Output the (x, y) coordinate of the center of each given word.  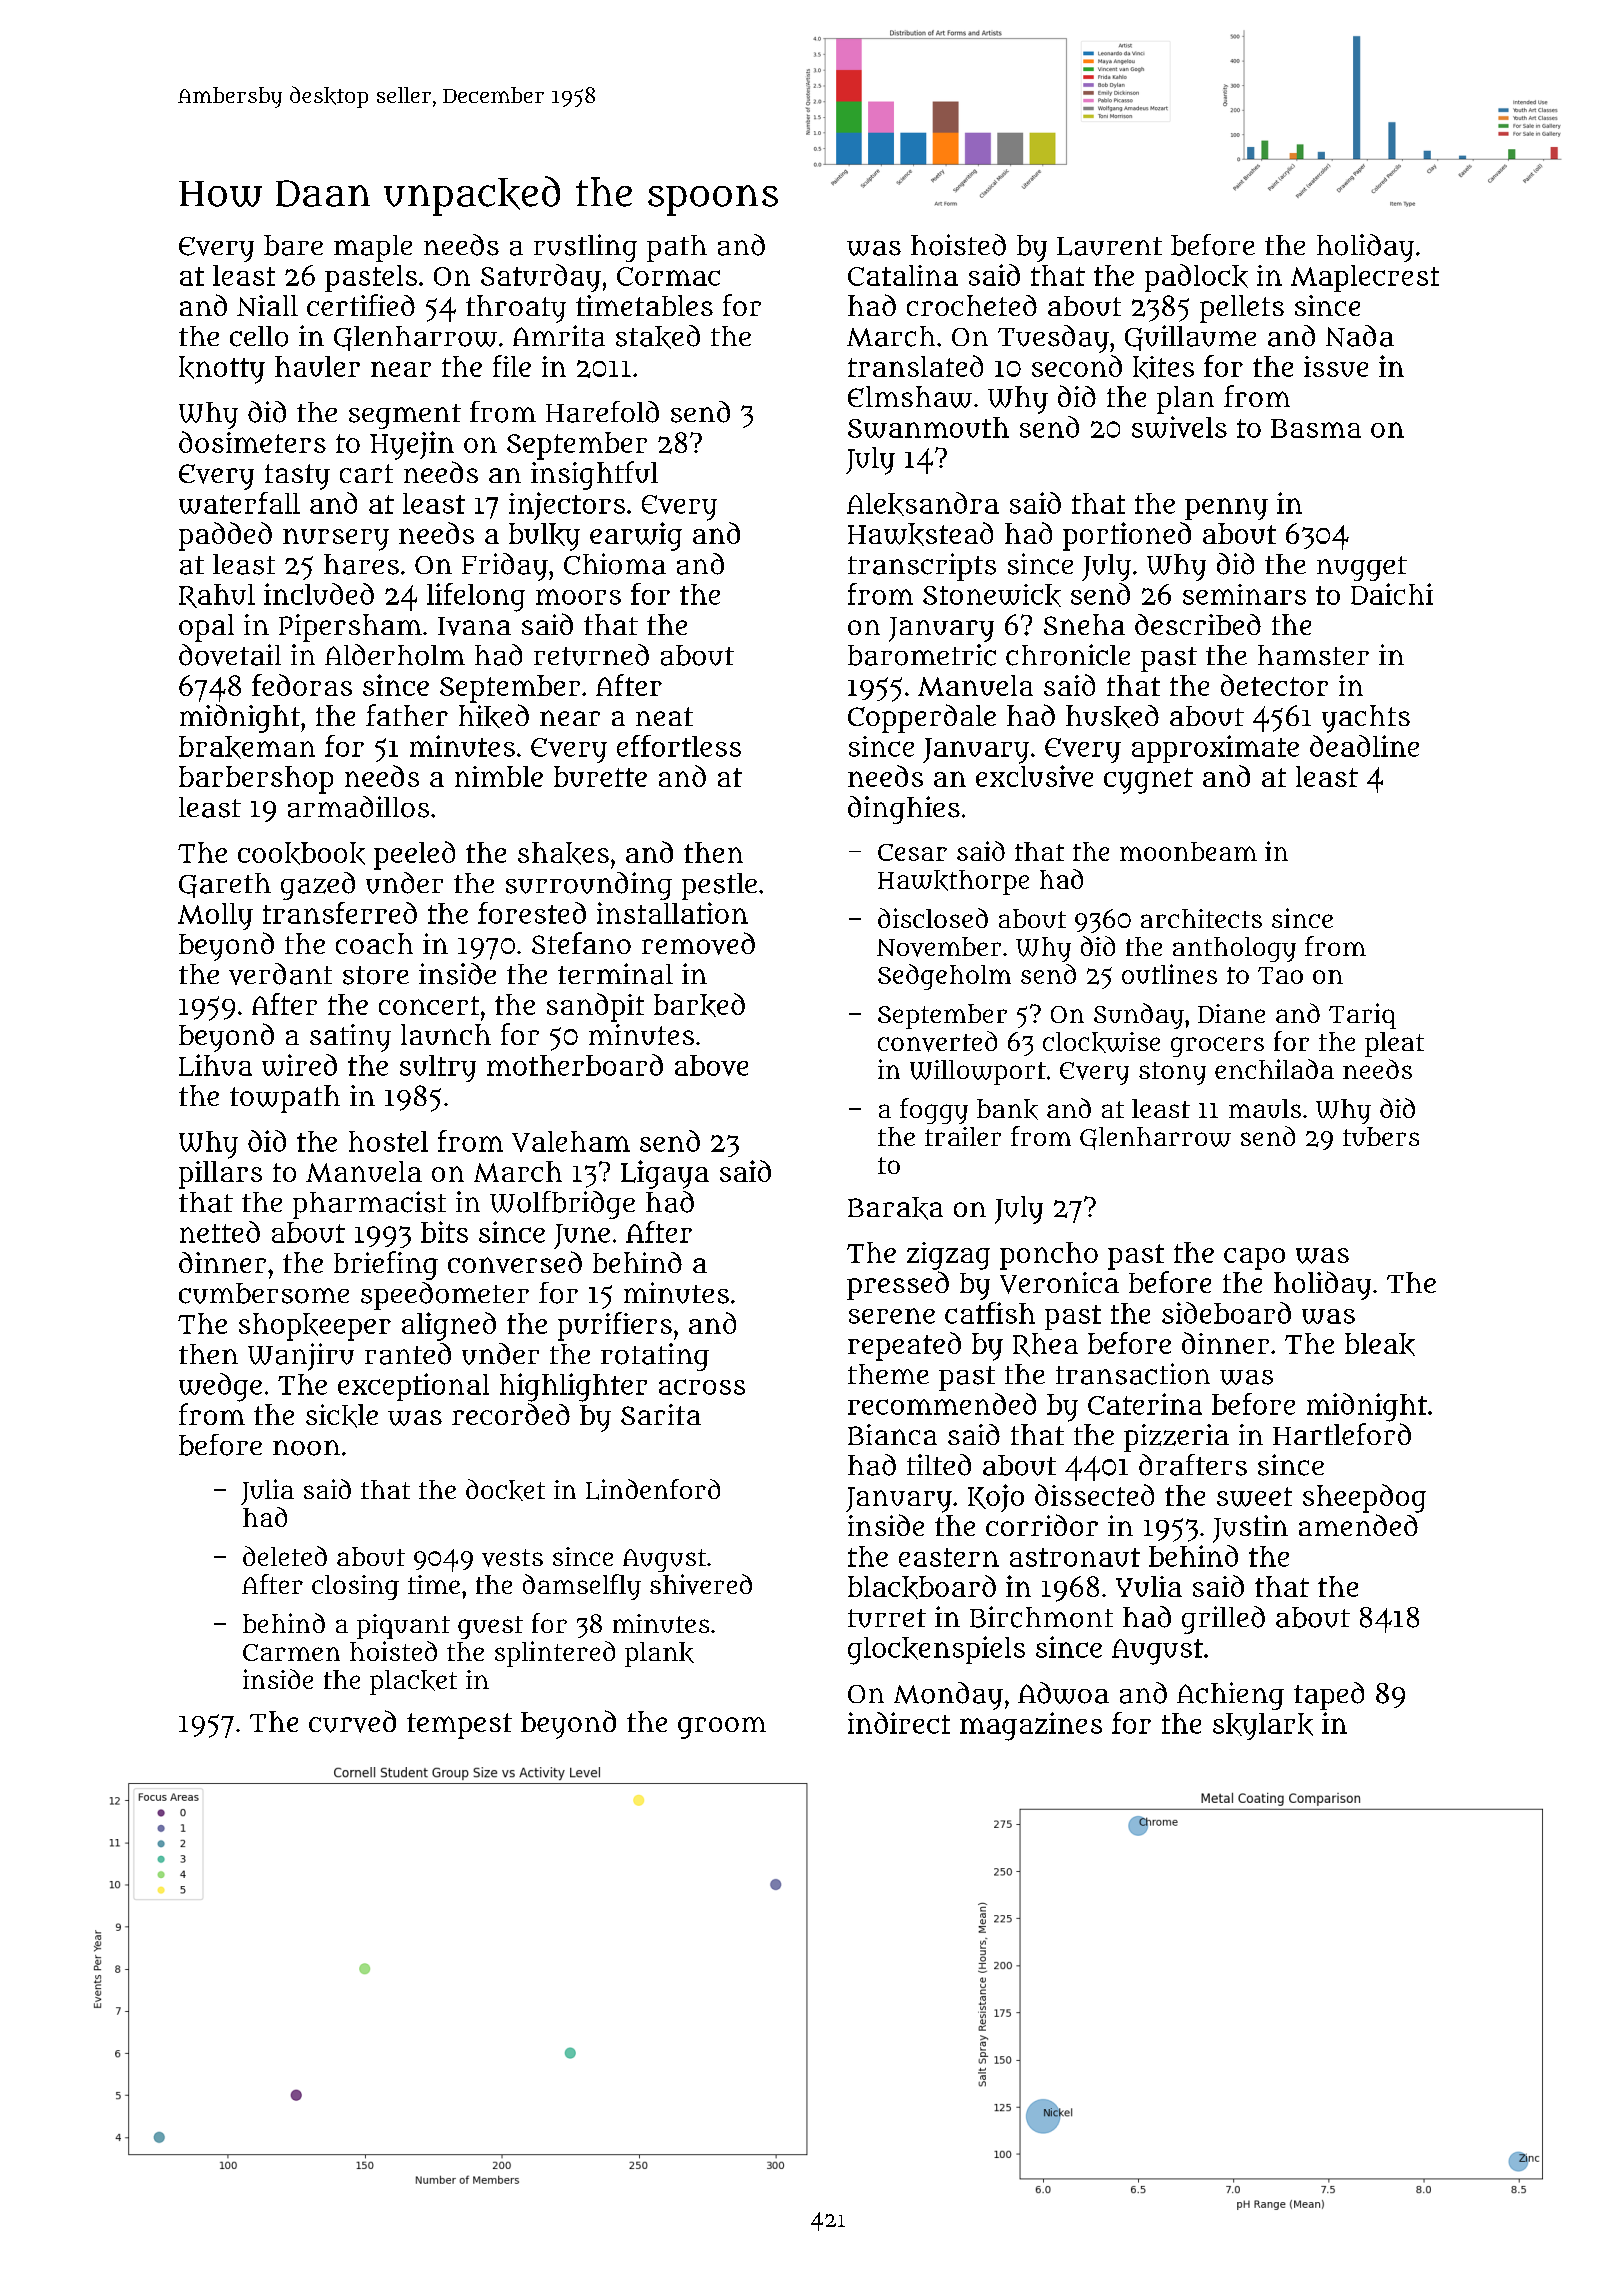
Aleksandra (923, 504)
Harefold (602, 412)
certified (361, 305)
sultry (438, 1068)
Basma (1316, 428)
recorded (511, 1414)
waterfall (239, 503)
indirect (899, 1723)
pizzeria (1176, 1438)
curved (352, 1721)
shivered (701, 1584)
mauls (1265, 1108)
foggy (934, 1111)
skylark (1263, 1726)
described (1198, 624)
